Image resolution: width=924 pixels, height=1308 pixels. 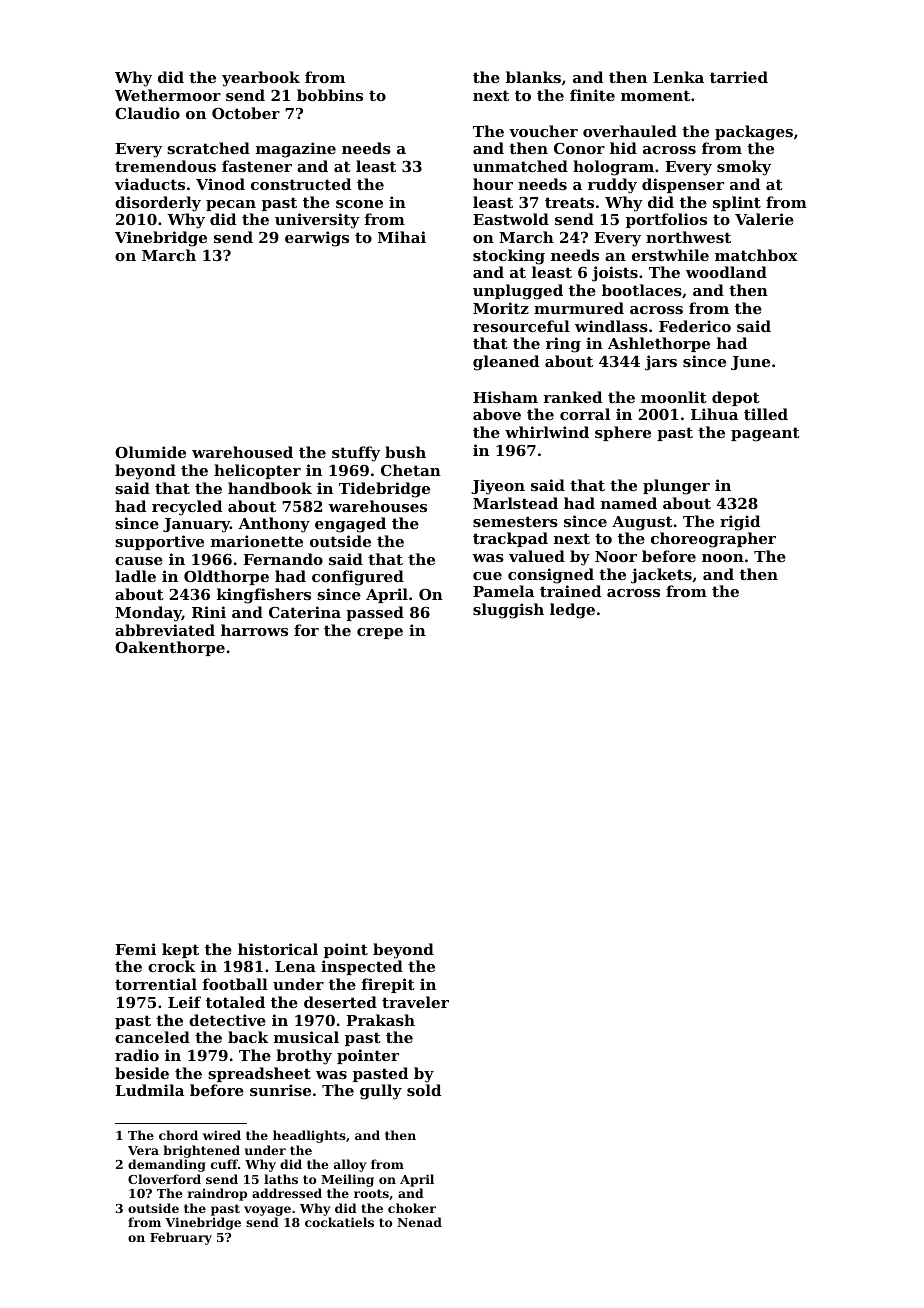 What do you see at coordinates (231, 205) in the image?
I see `pecan` at bounding box center [231, 205].
